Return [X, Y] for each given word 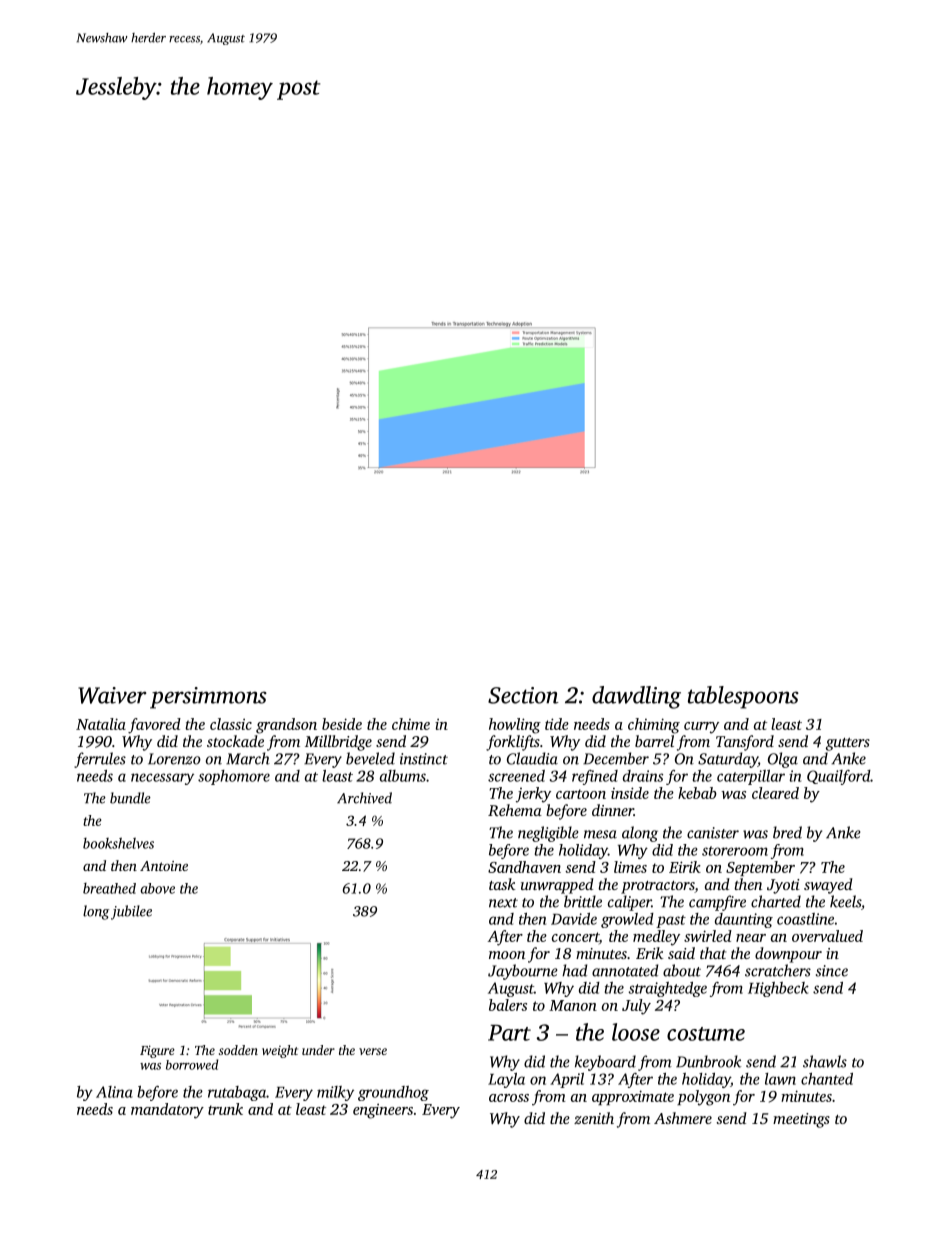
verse [373, 1051]
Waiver [112, 695]
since [832, 971]
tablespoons [743, 697]
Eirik [685, 867]
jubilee [131, 912]
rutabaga [237, 1093]
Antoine [164, 866]
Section [523, 695]
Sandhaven [524, 867]
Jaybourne [523, 972]
